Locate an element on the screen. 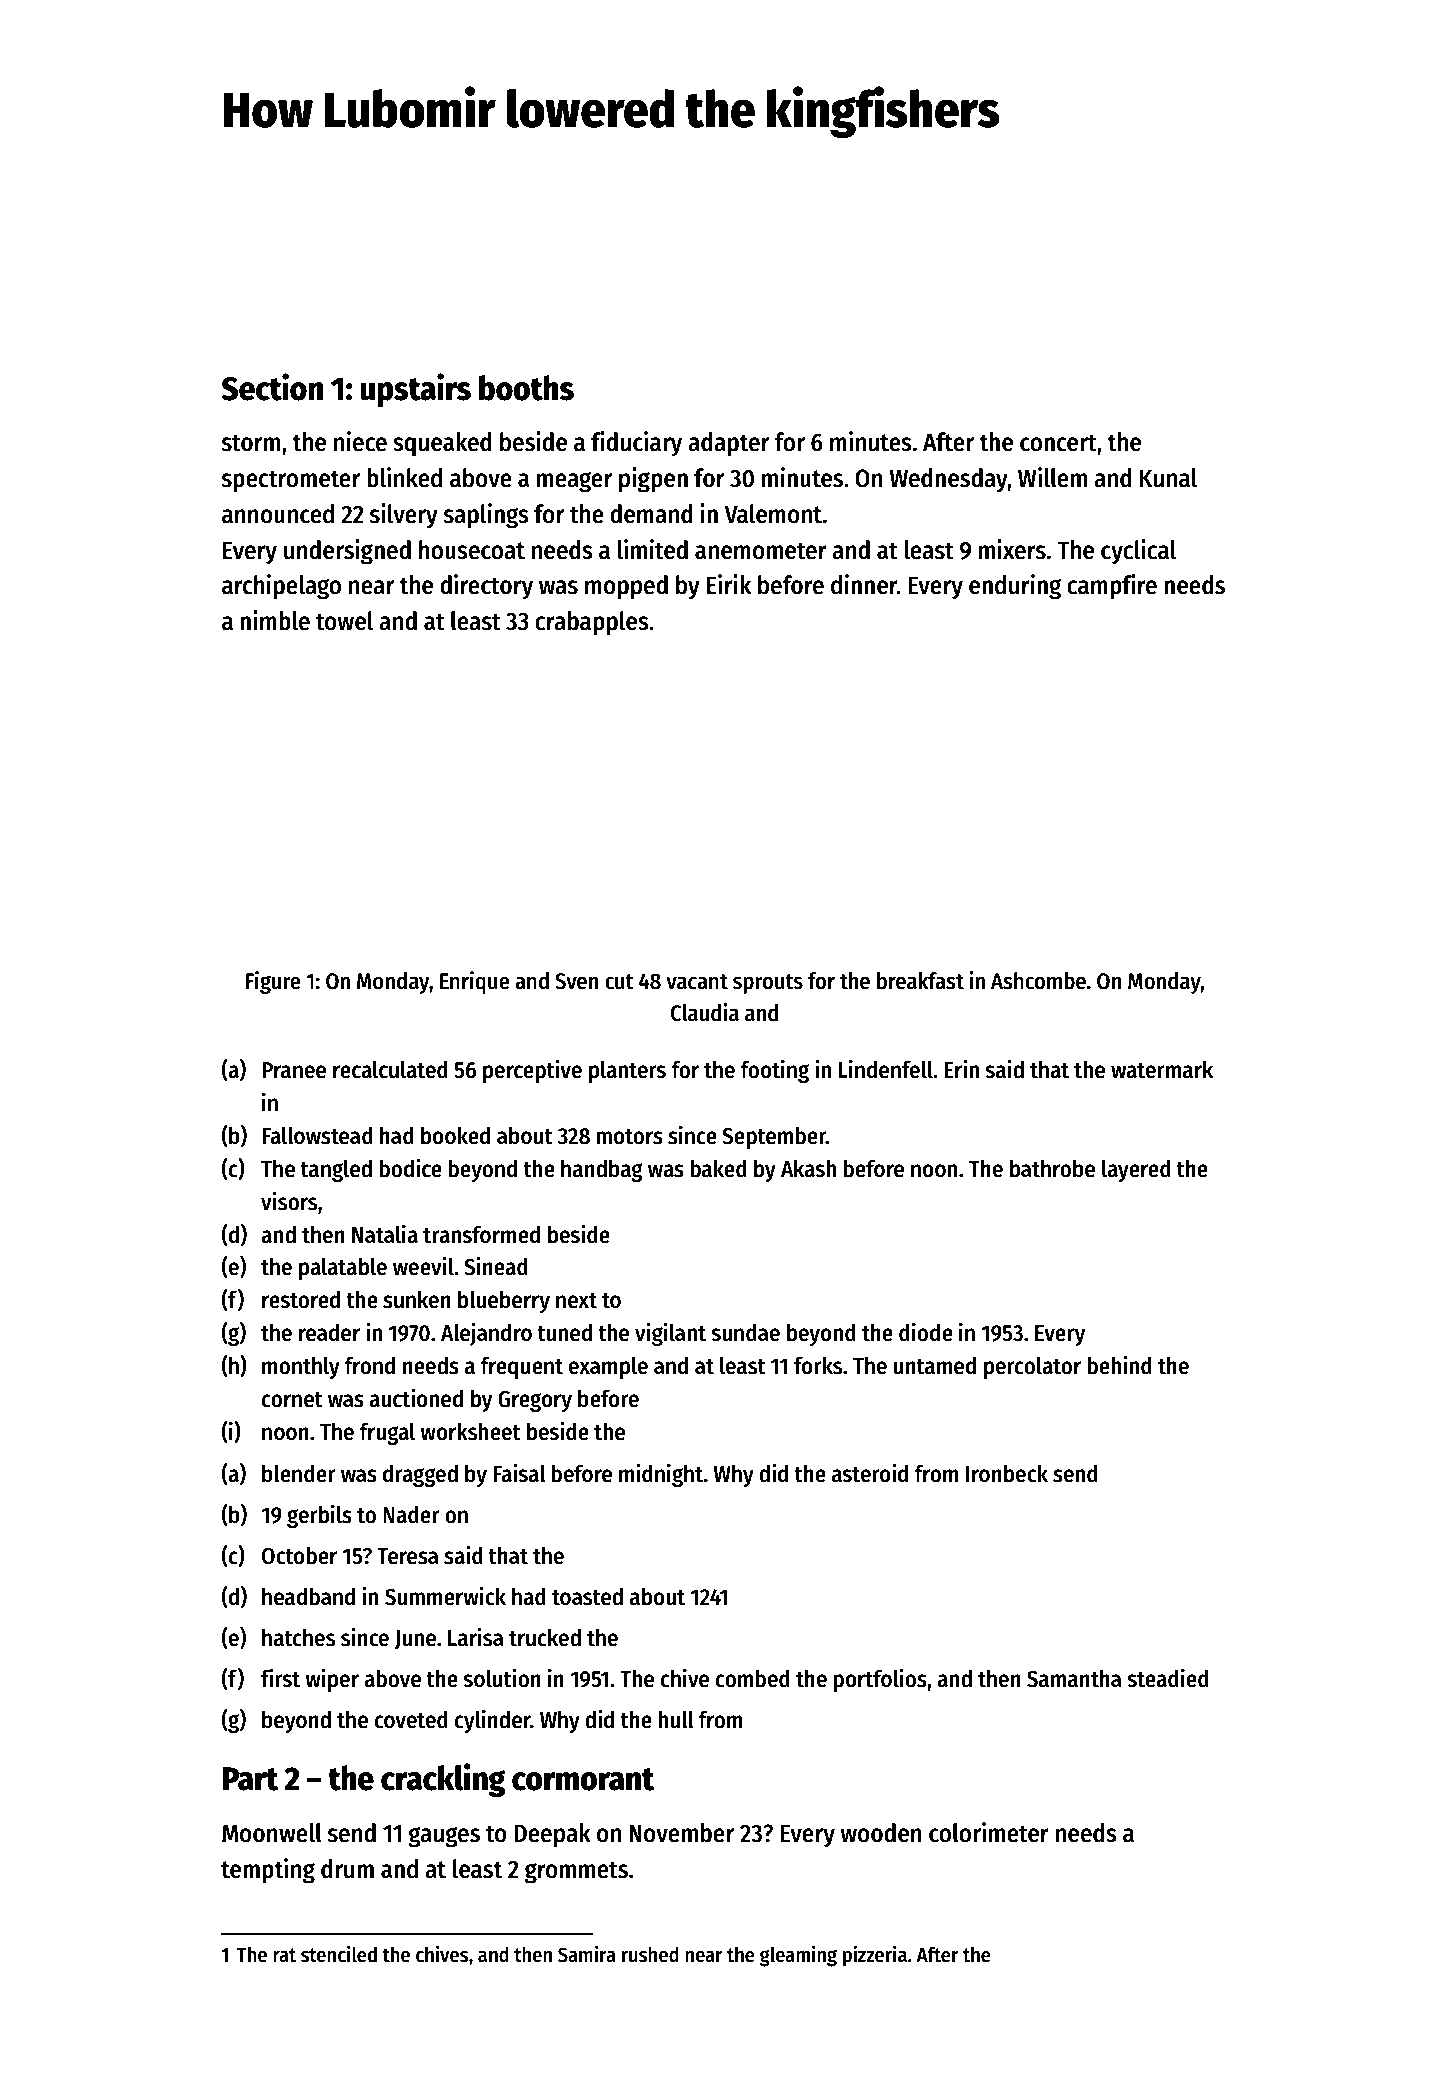 This screenshot has width=1450, height=2100. gleaming is located at coordinates (798, 1956).
